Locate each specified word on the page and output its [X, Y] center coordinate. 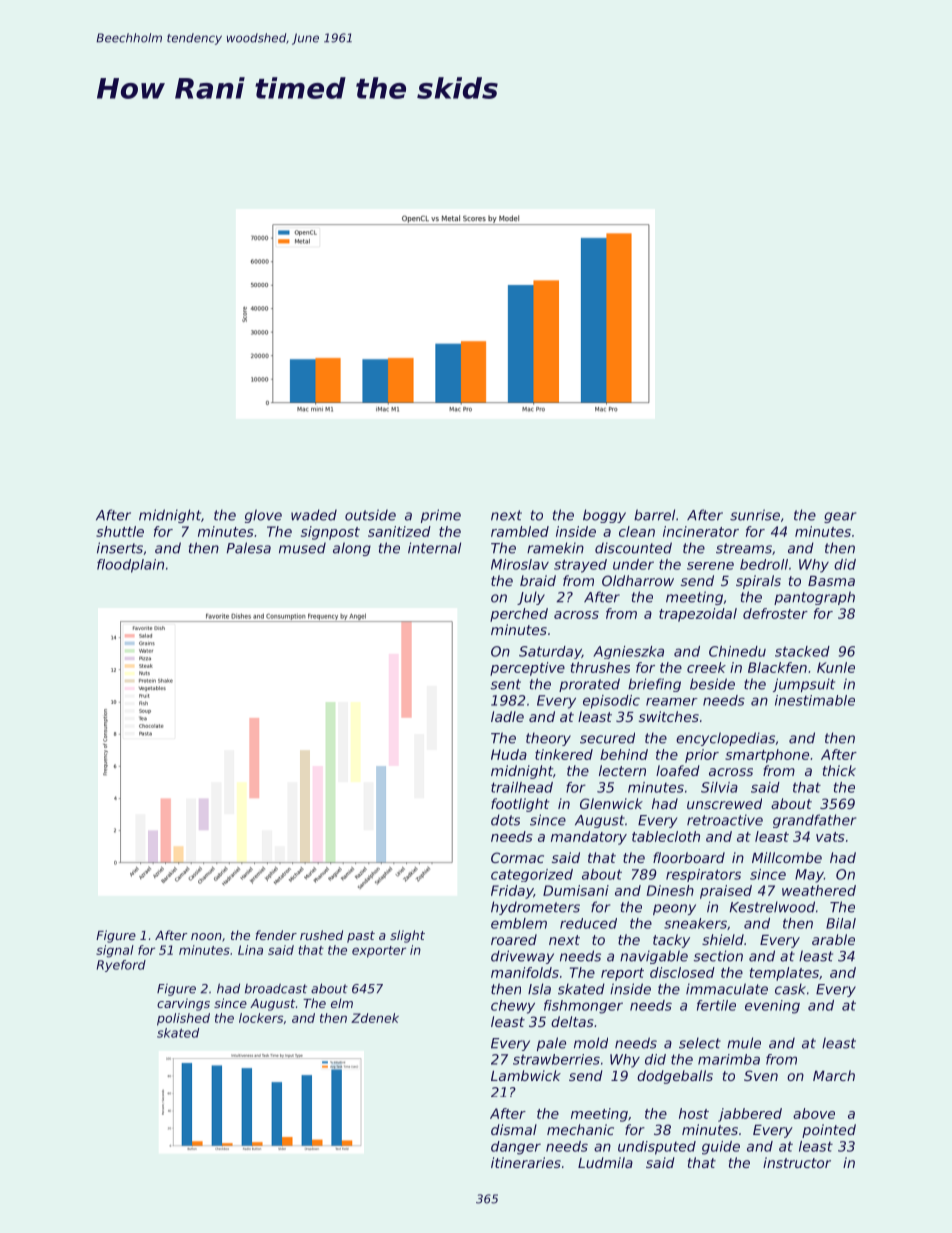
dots [505, 820]
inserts [120, 548]
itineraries [526, 1162]
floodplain [130, 566]
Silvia [719, 787]
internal [434, 548]
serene [710, 566]
